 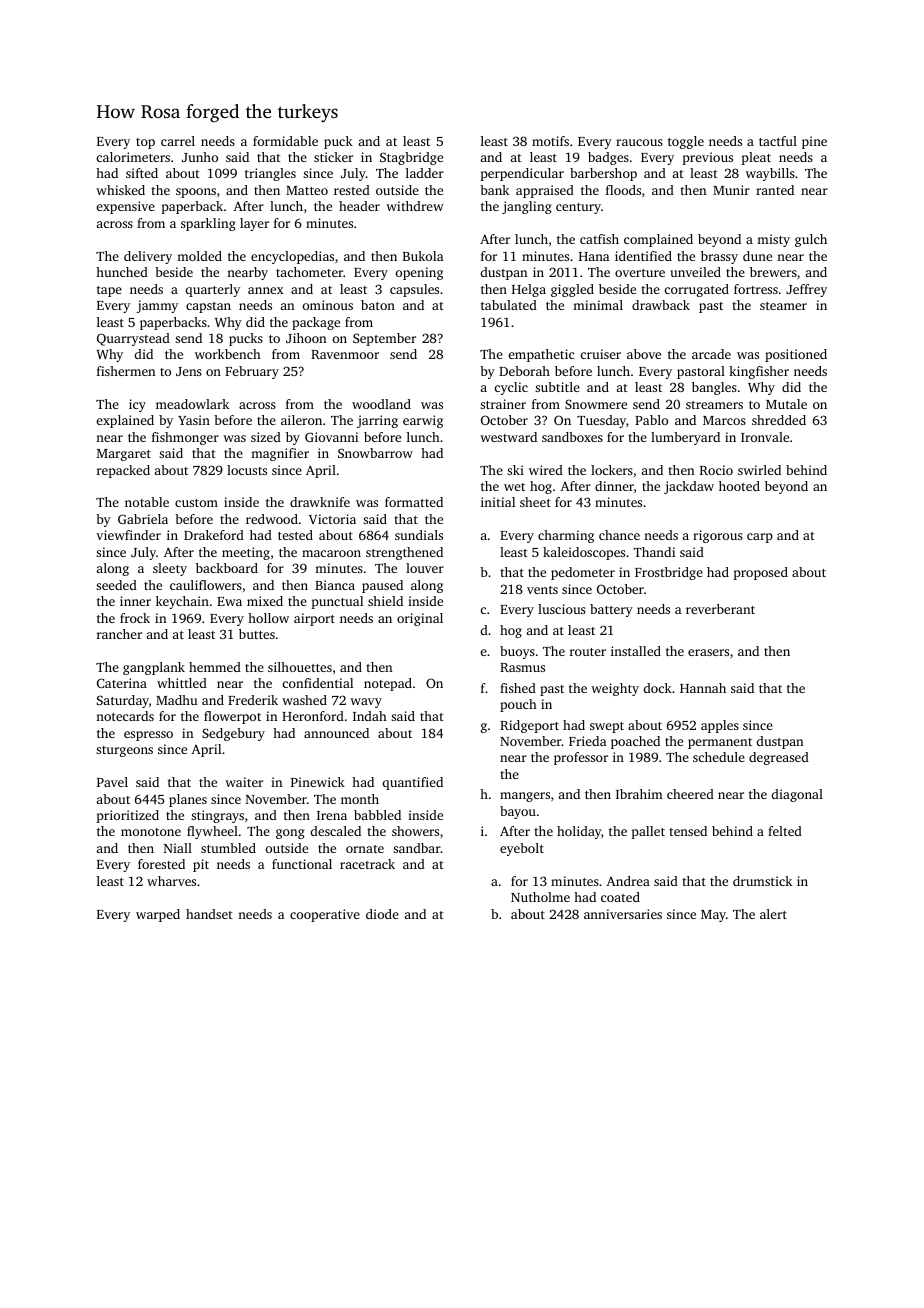 I want to click on functional, so click(x=302, y=864).
